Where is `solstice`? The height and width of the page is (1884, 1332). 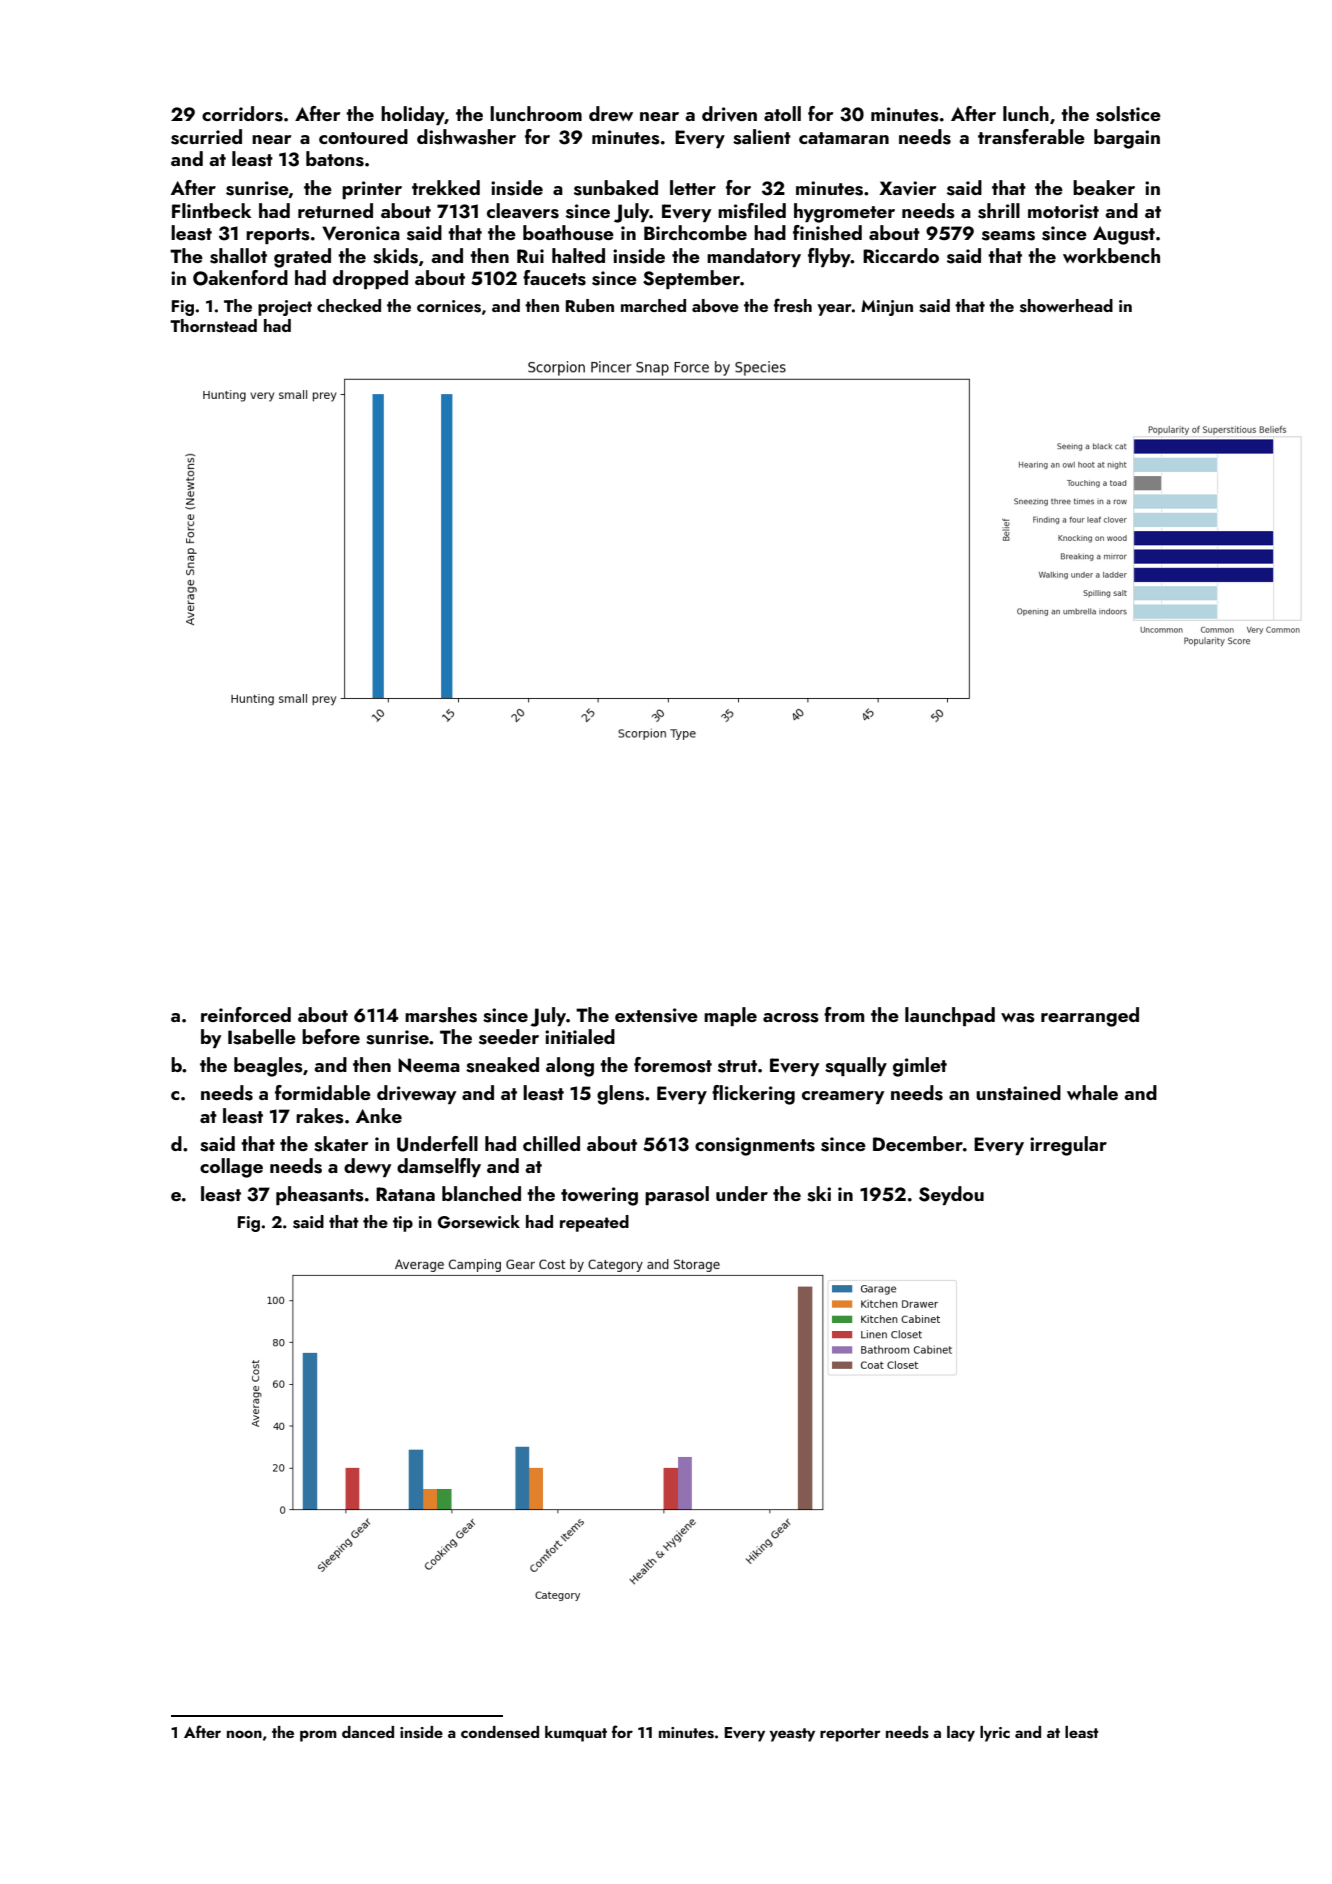
solstice is located at coordinates (1128, 114).
